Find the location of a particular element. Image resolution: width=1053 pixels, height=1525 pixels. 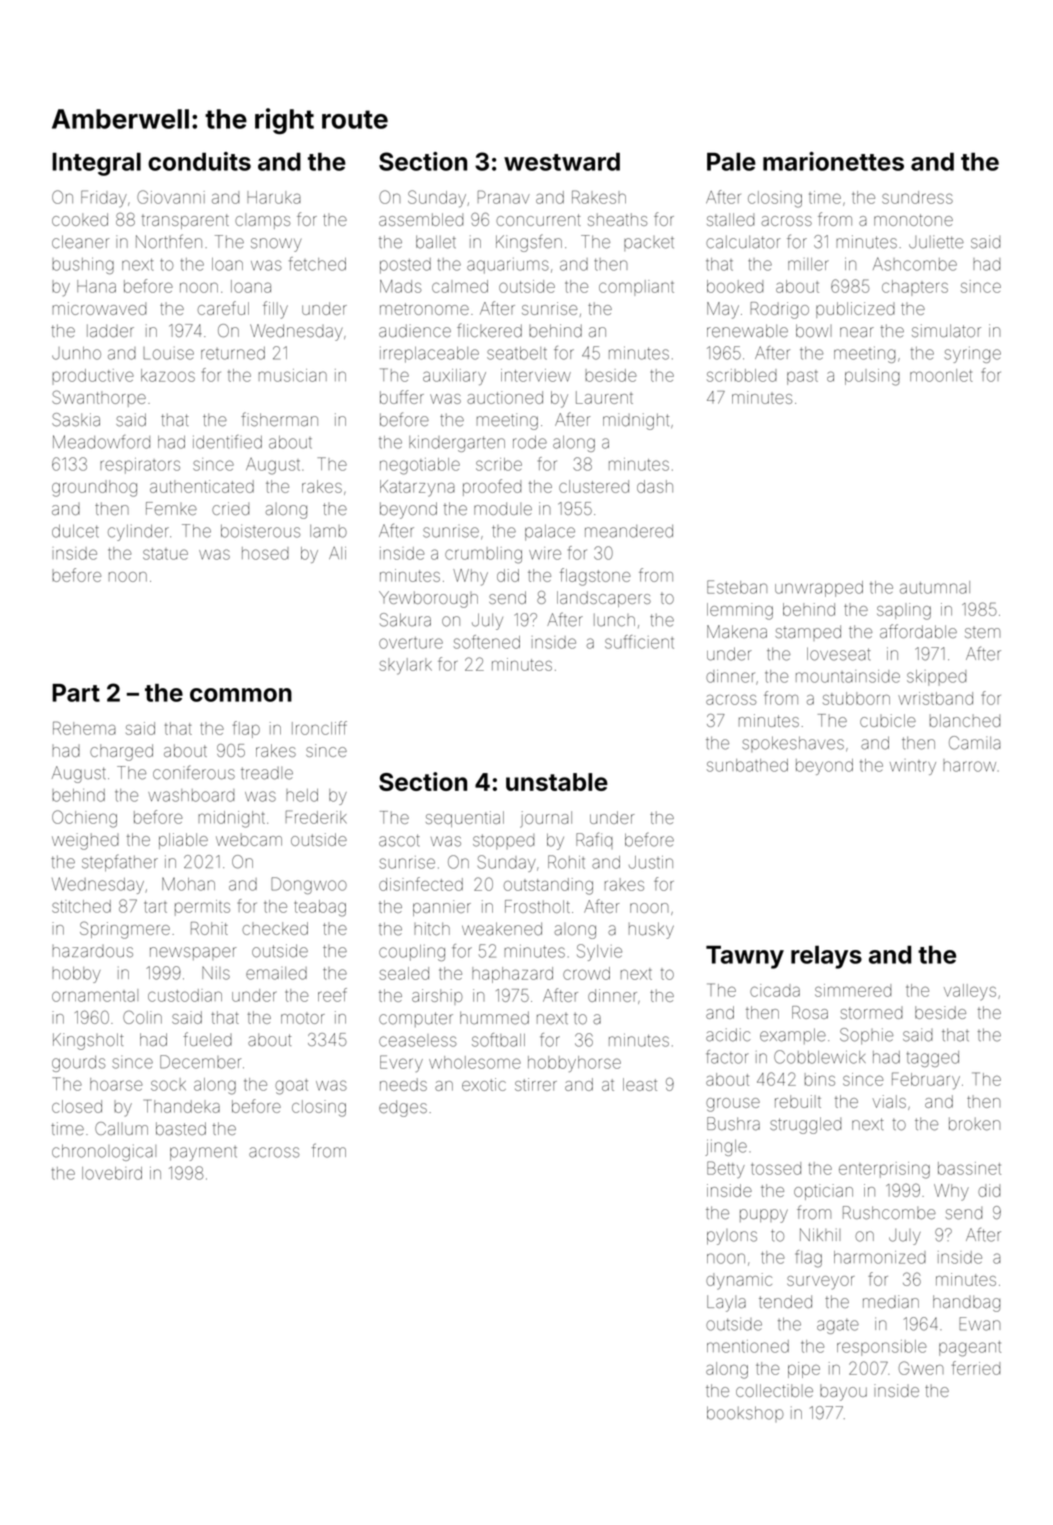

Pranav is located at coordinates (504, 197).
